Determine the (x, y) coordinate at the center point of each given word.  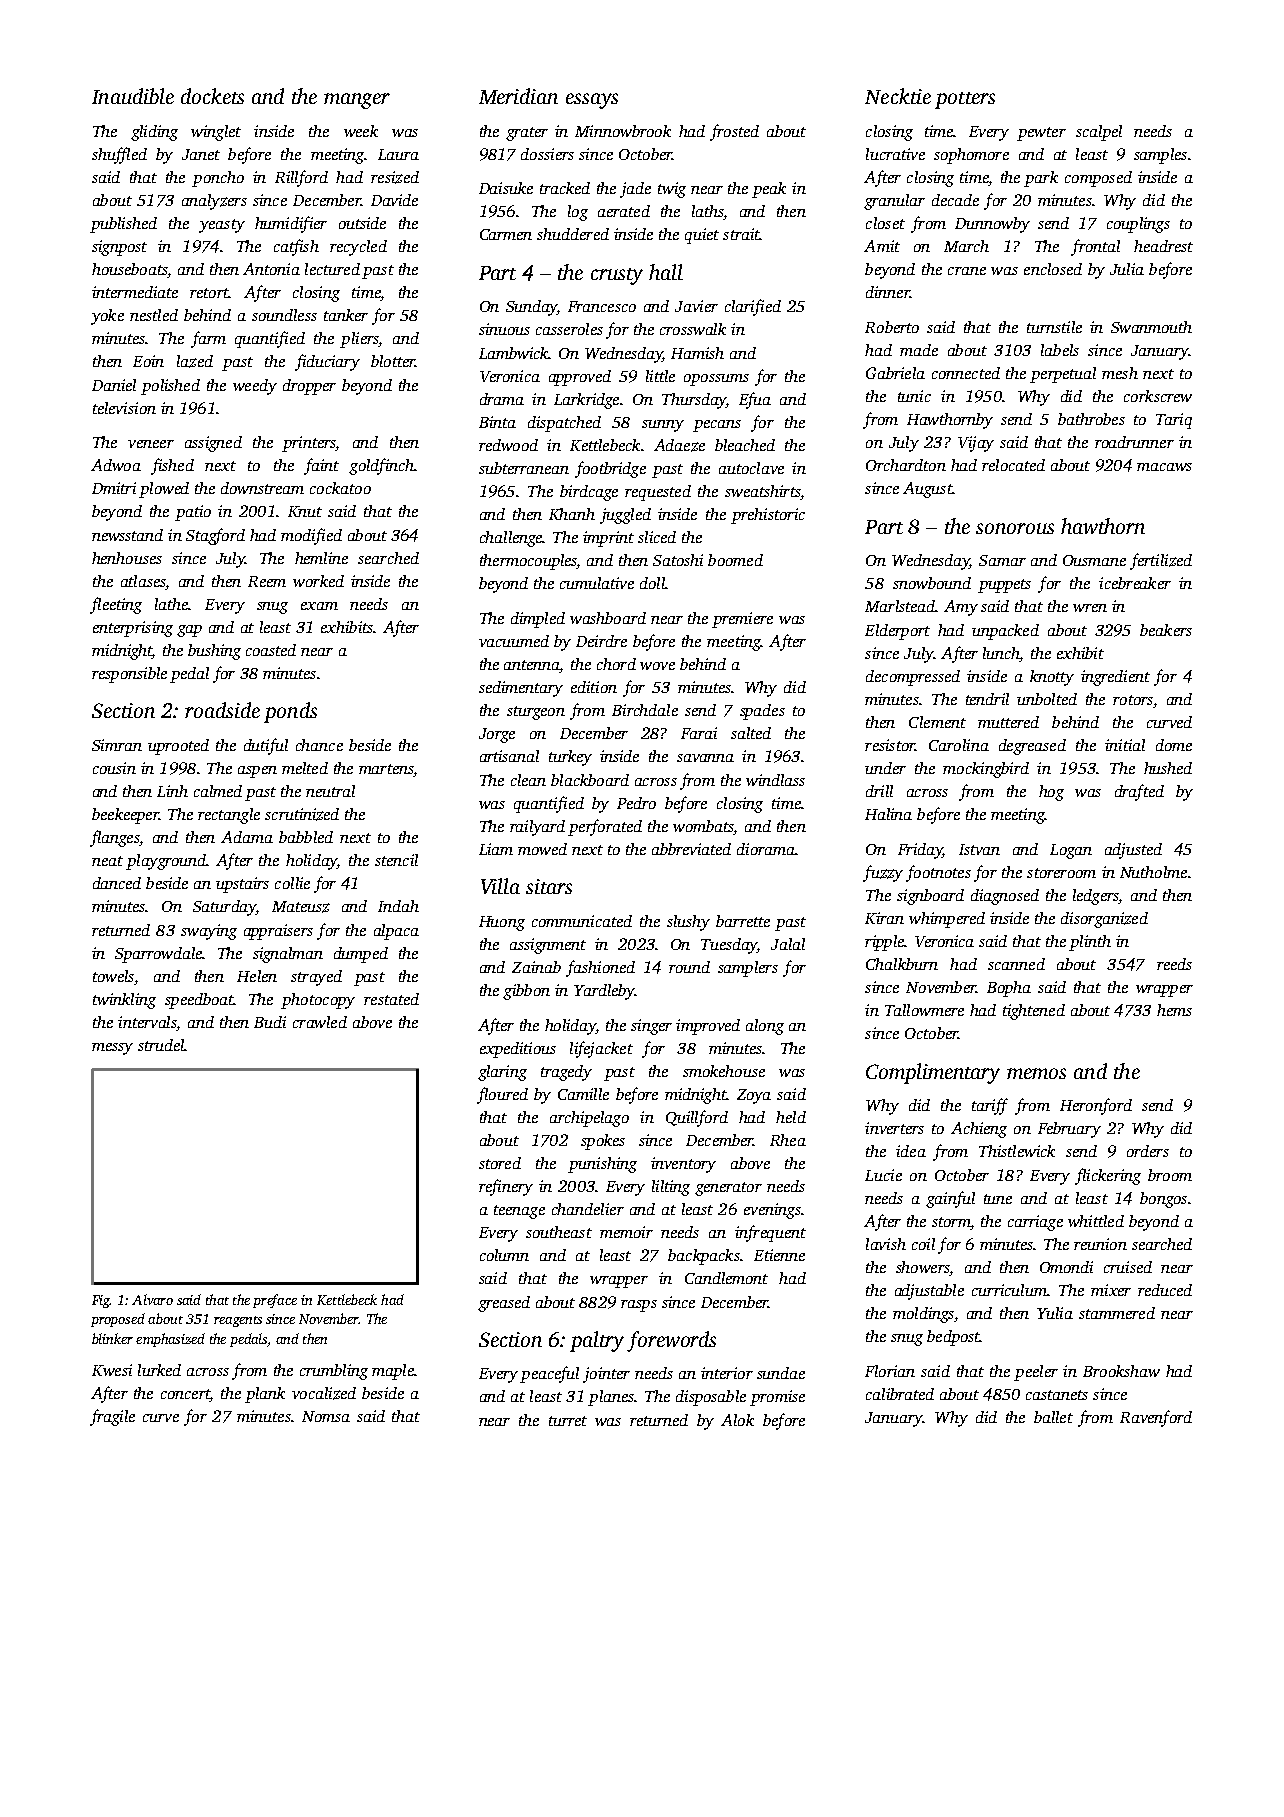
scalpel (1099, 133)
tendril (987, 699)
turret (568, 1421)
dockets (212, 96)
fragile (112, 1417)
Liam (496, 849)
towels (113, 976)
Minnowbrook (623, 131)
